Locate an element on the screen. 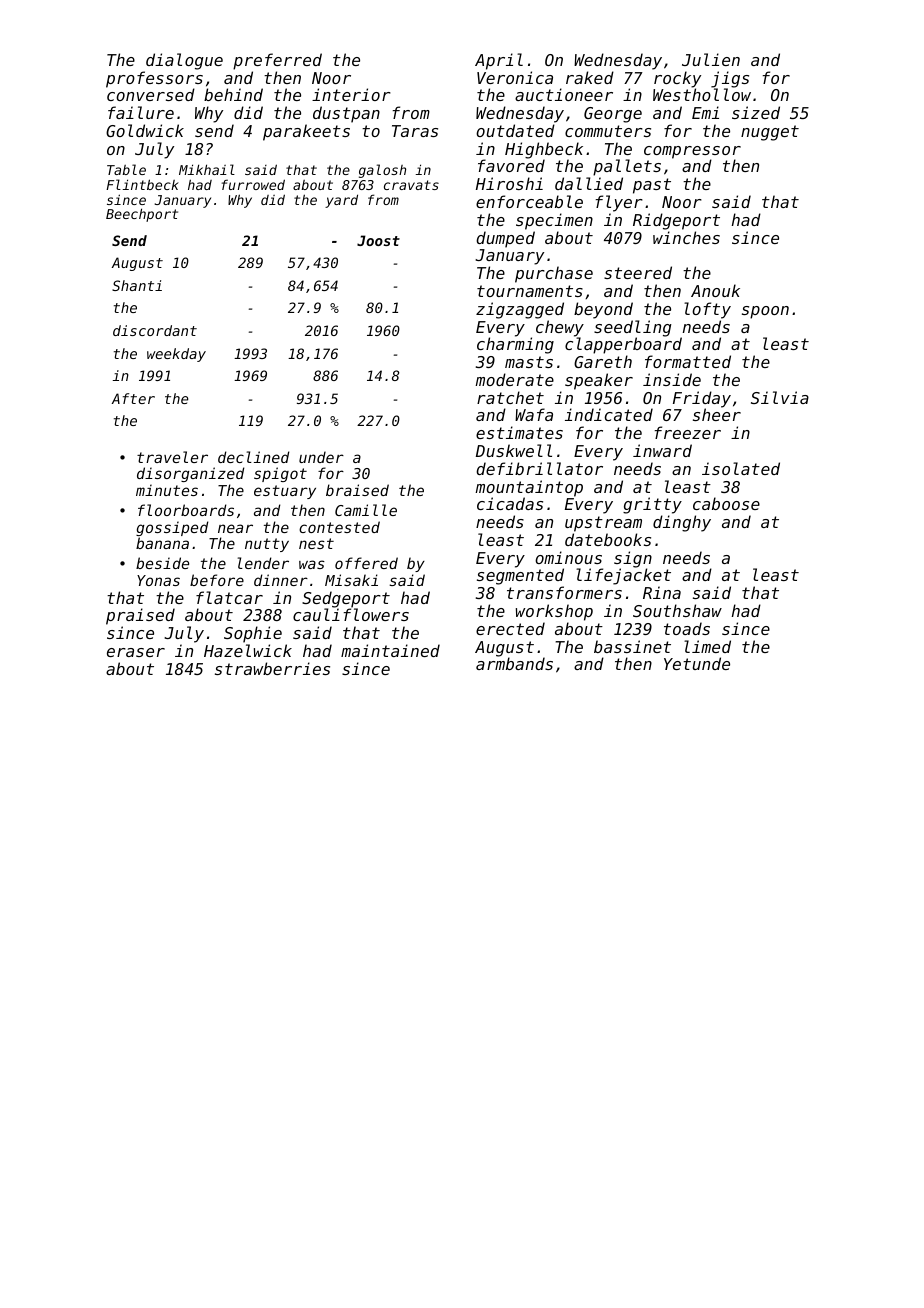  dialogue is located at coordinates (184, 61).
